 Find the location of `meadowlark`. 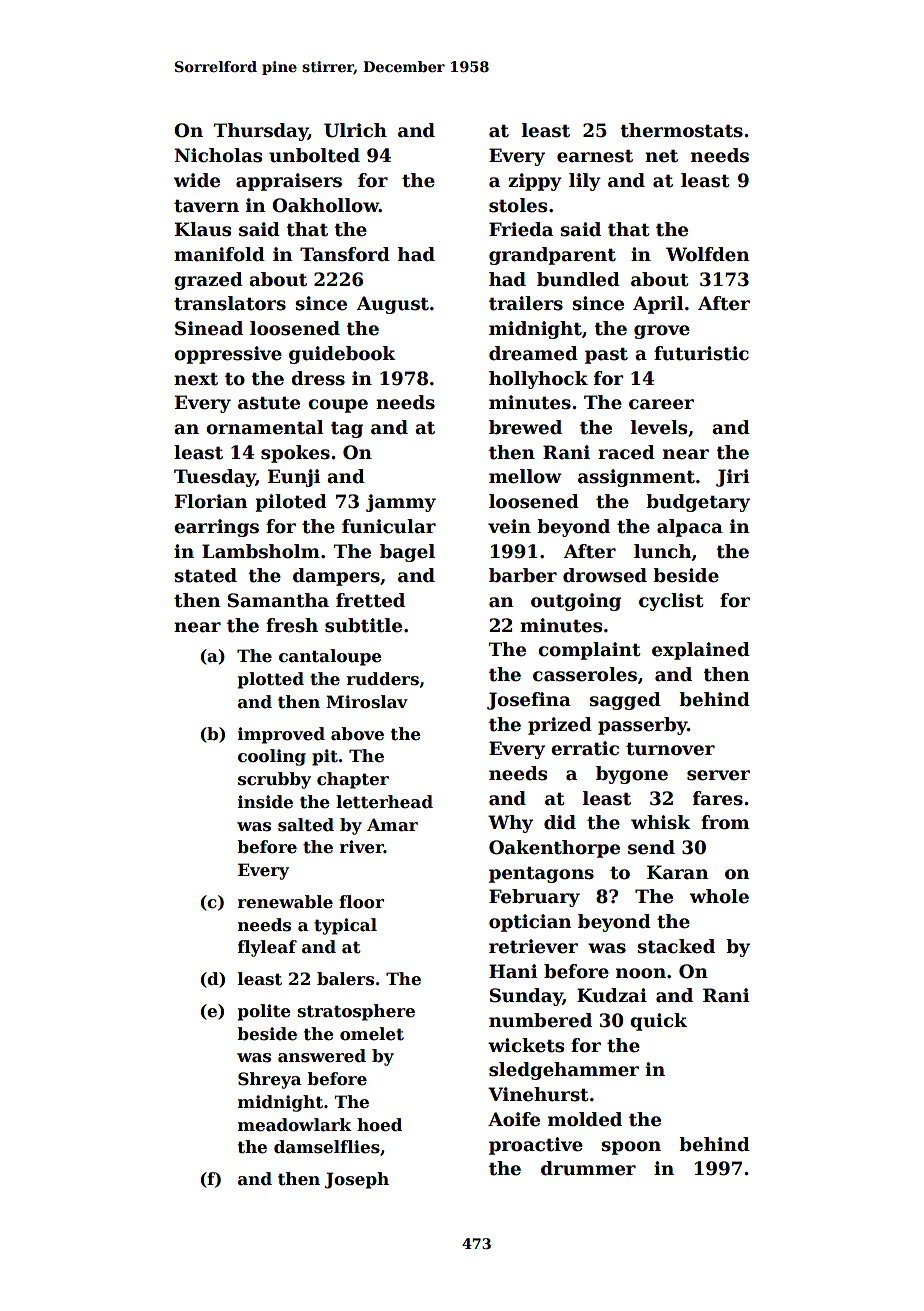

meadowlark is located at coordinates (295, 1125).
